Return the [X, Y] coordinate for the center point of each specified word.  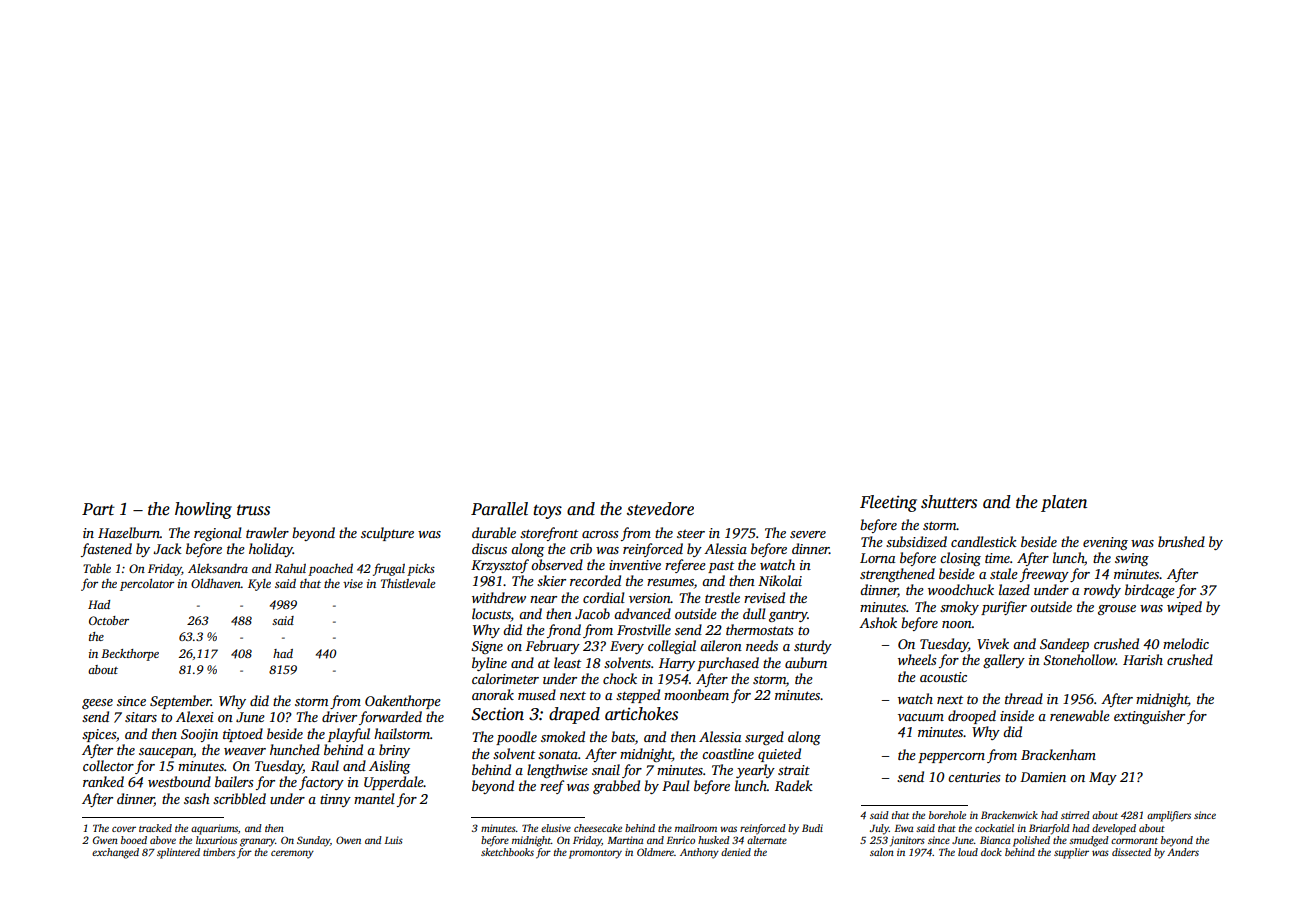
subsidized [916, 541]
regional [218, 534]
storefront [549, 534]
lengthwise [557, 771]
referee [685, 566]
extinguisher [1149, 717]
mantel [374, 798]
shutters [949, 502]
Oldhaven [216, 583]
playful [349, 735]
